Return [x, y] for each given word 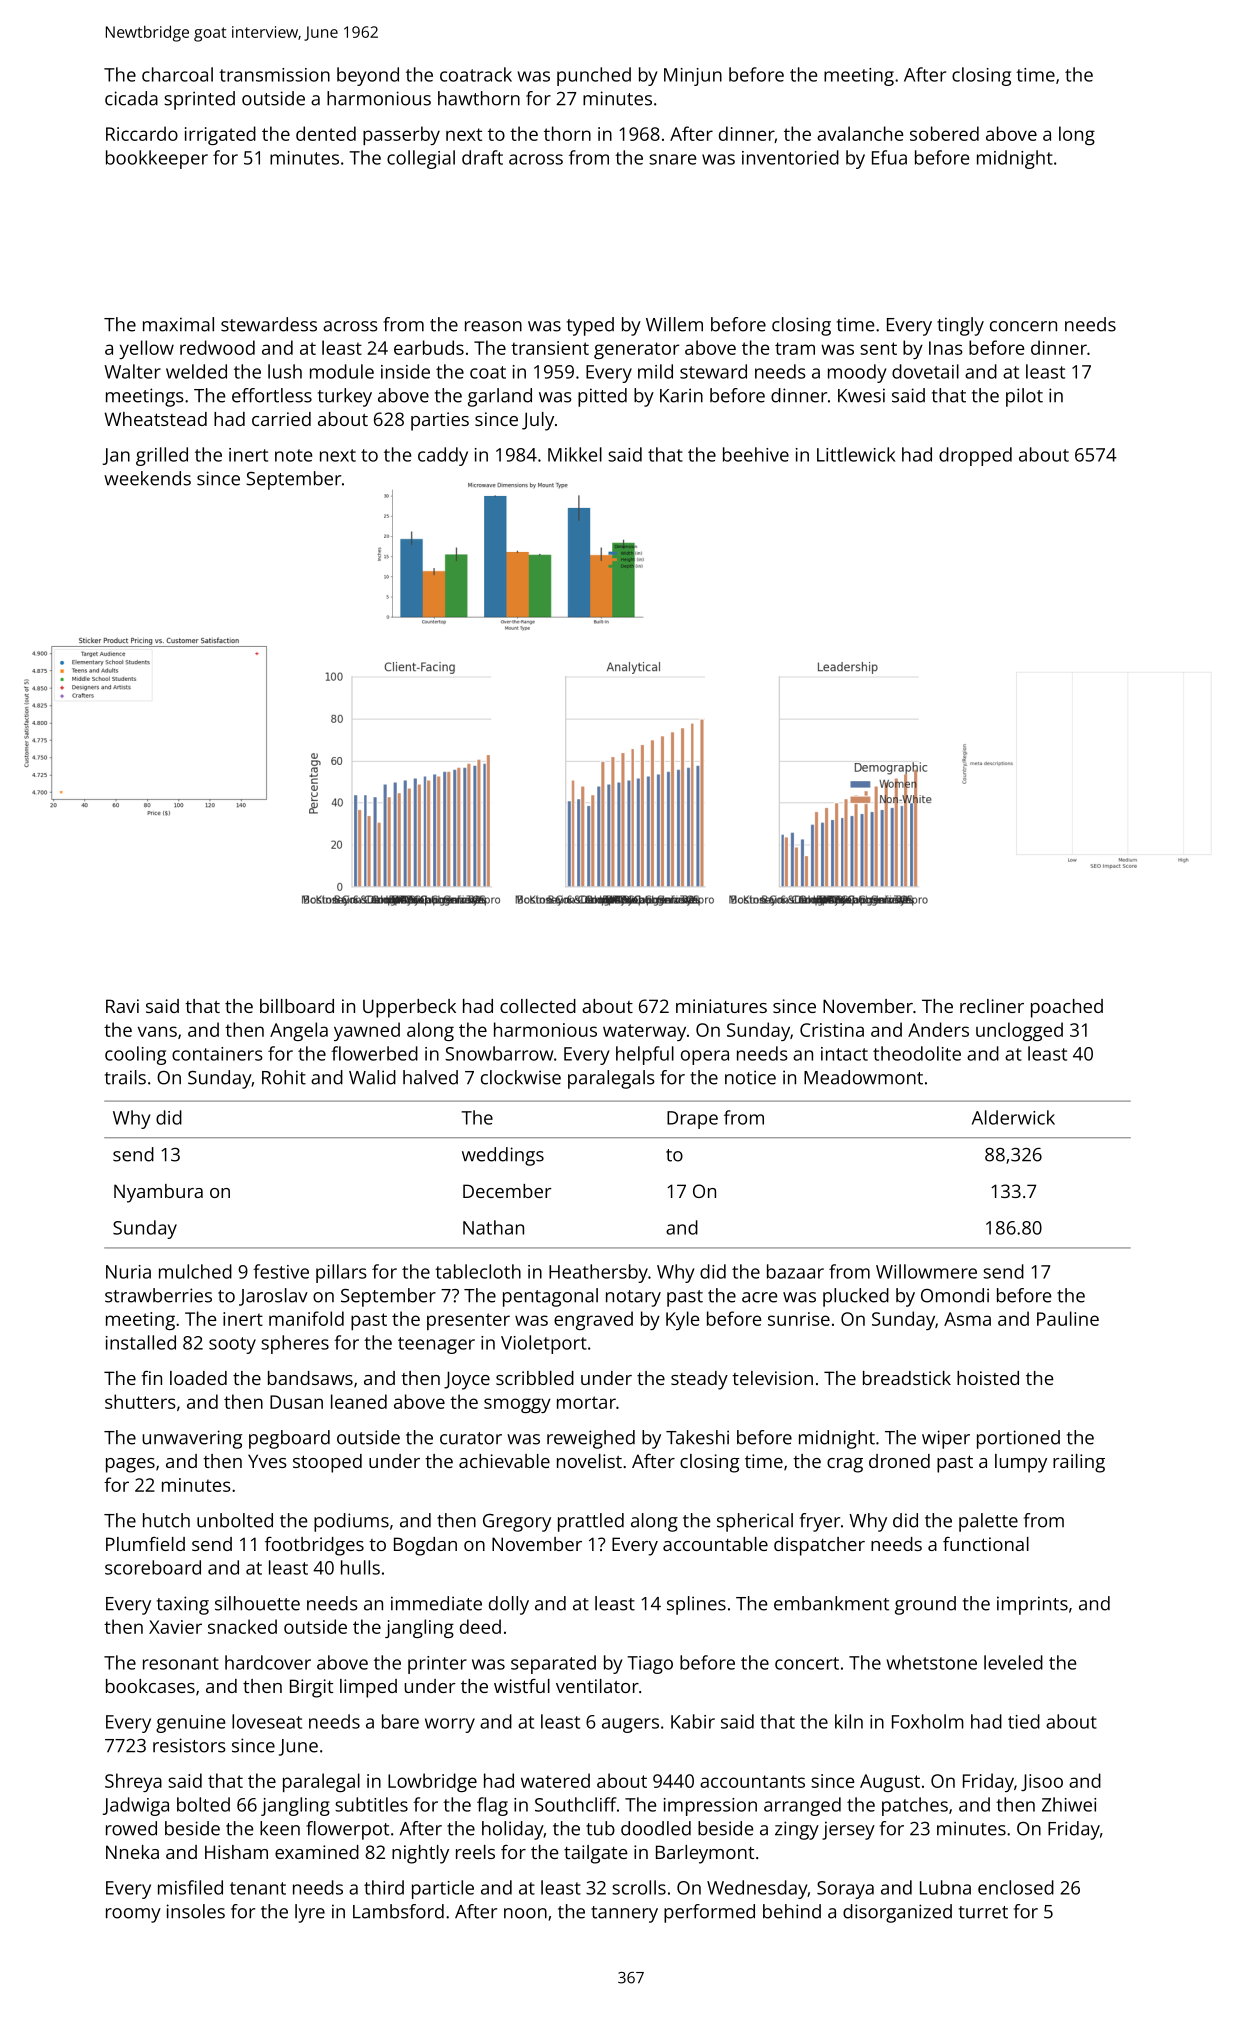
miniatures [721, 1006]
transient [550, 348]
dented [326, 133]
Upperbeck [409, 1008]
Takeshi [697, 1437]
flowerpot [347, 1830]
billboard [297, 1006]
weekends [147, 478]
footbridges [314, 1546]
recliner [992, 1006]
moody [857, 373]
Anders [938, 1029]
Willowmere [926, 1271]
